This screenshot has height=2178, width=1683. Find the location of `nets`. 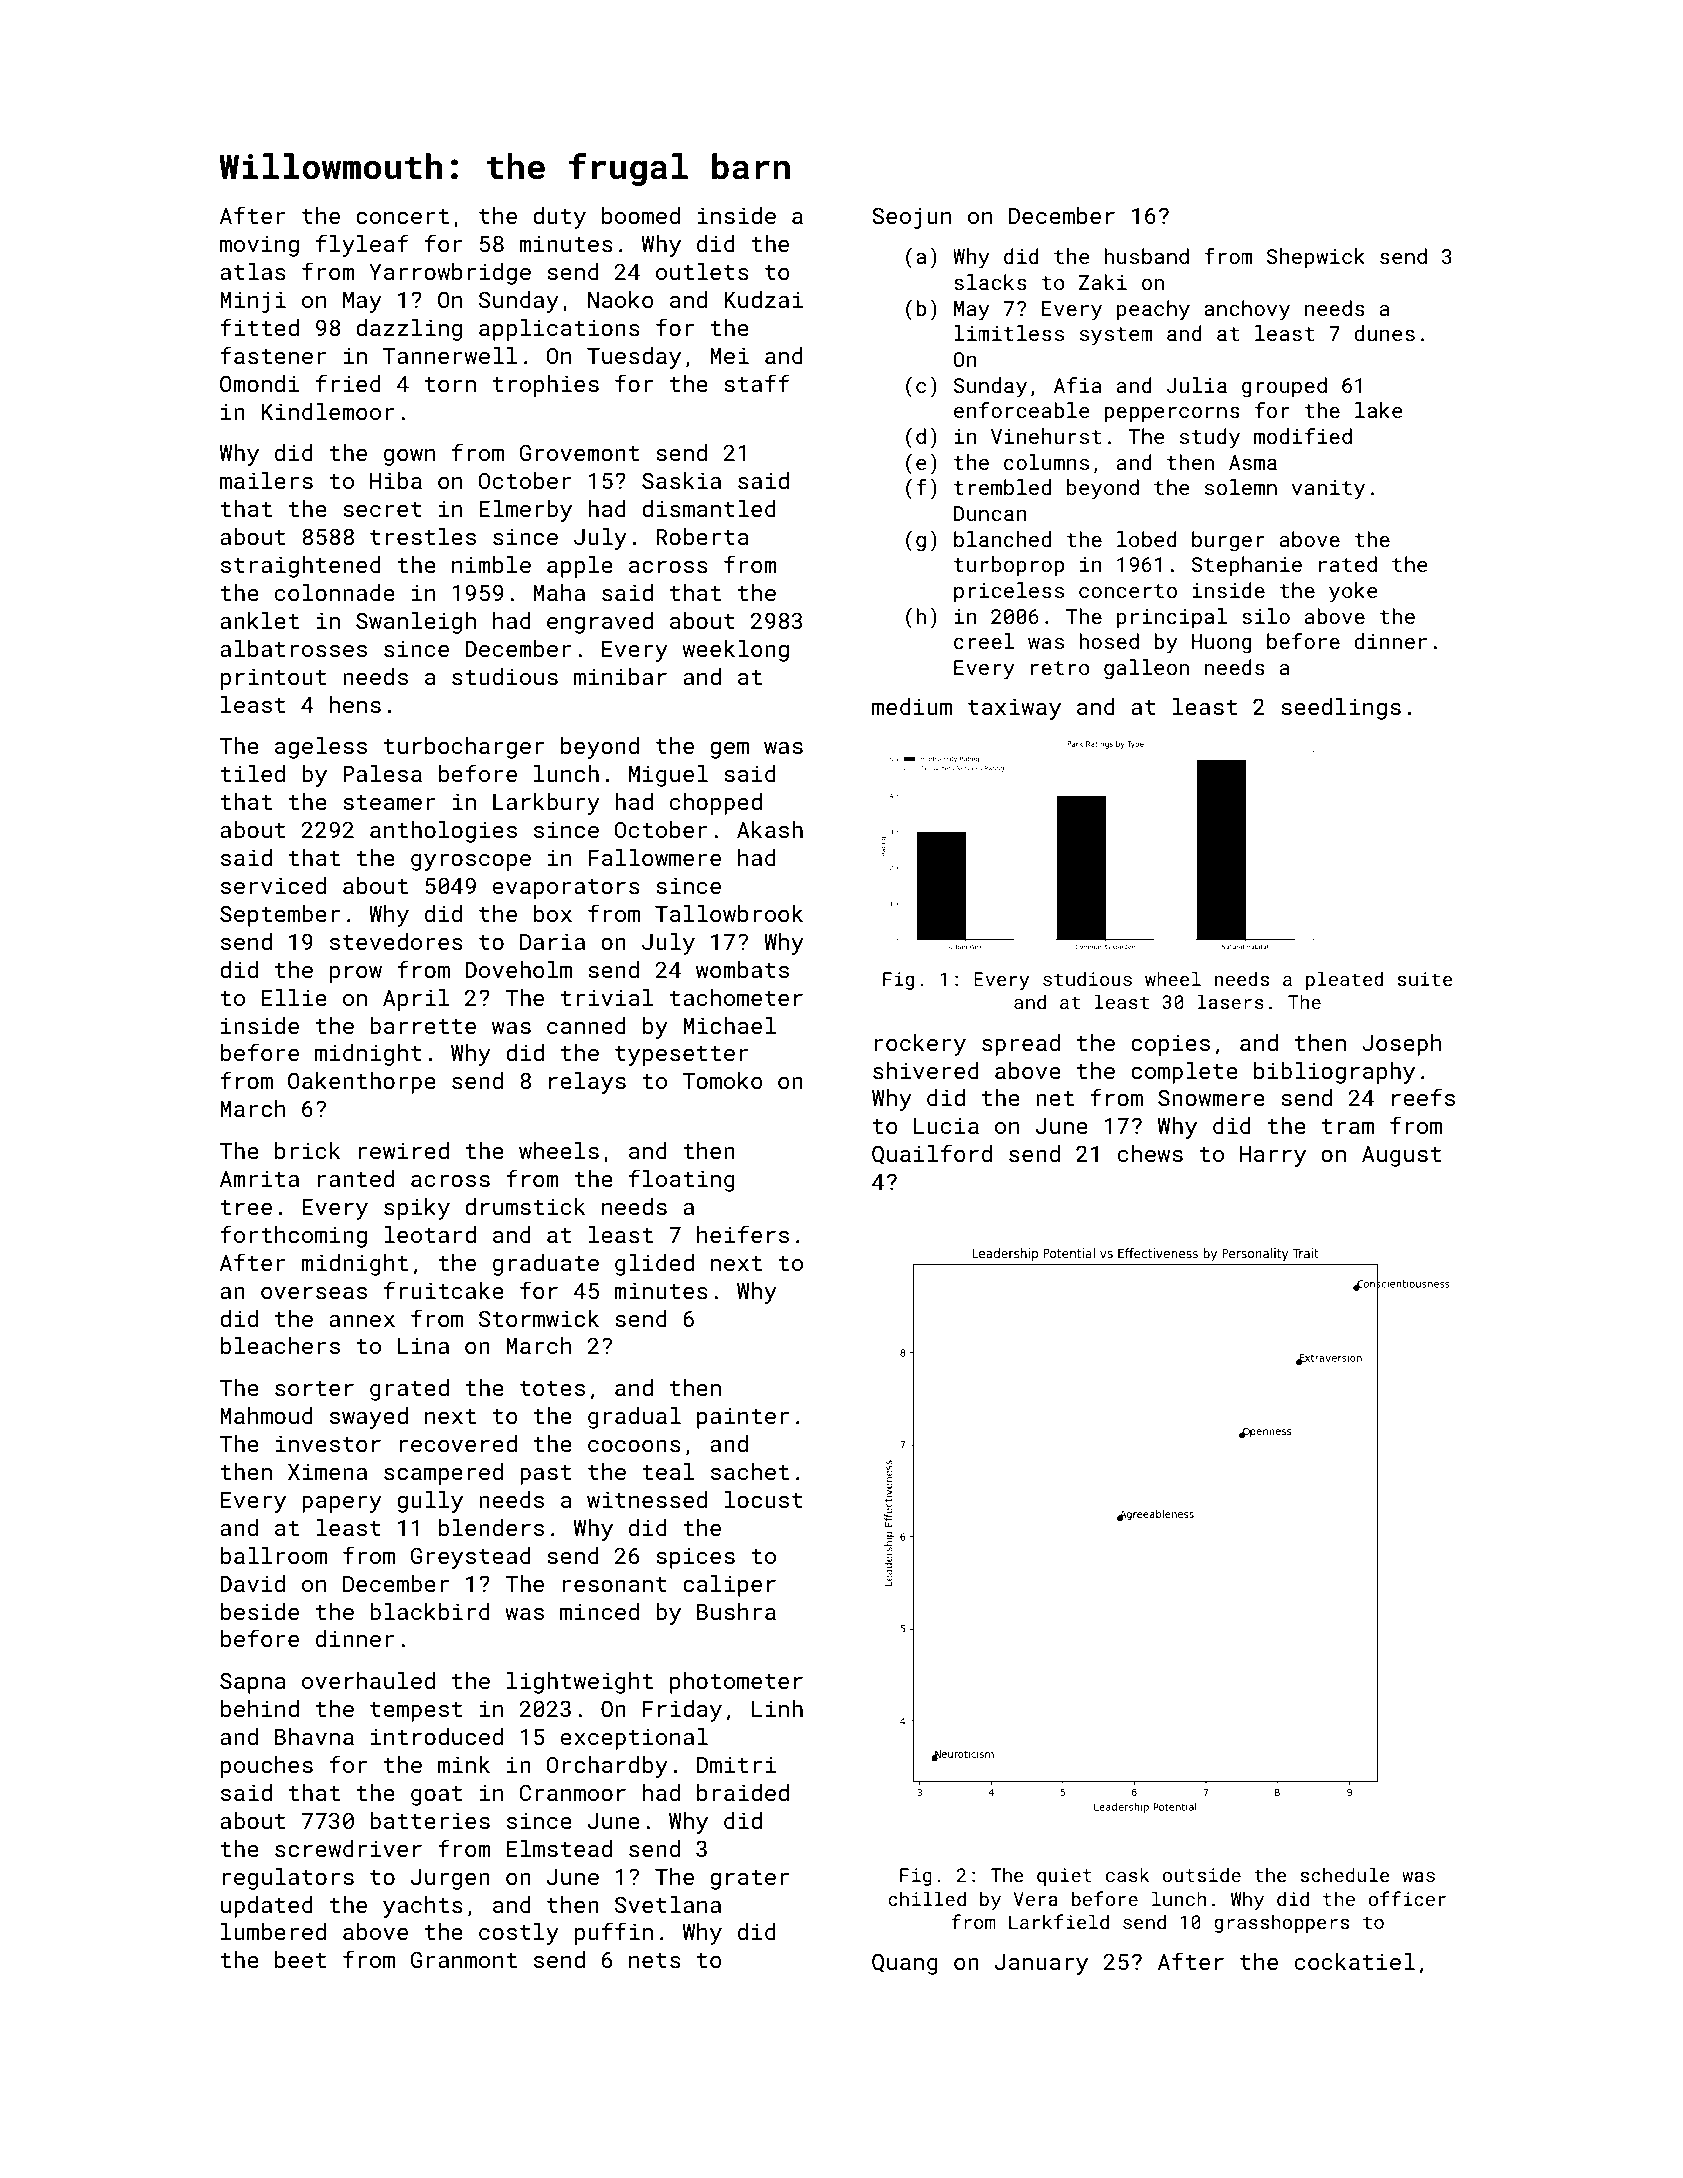

nets is located at coordinates (655, 1960).
